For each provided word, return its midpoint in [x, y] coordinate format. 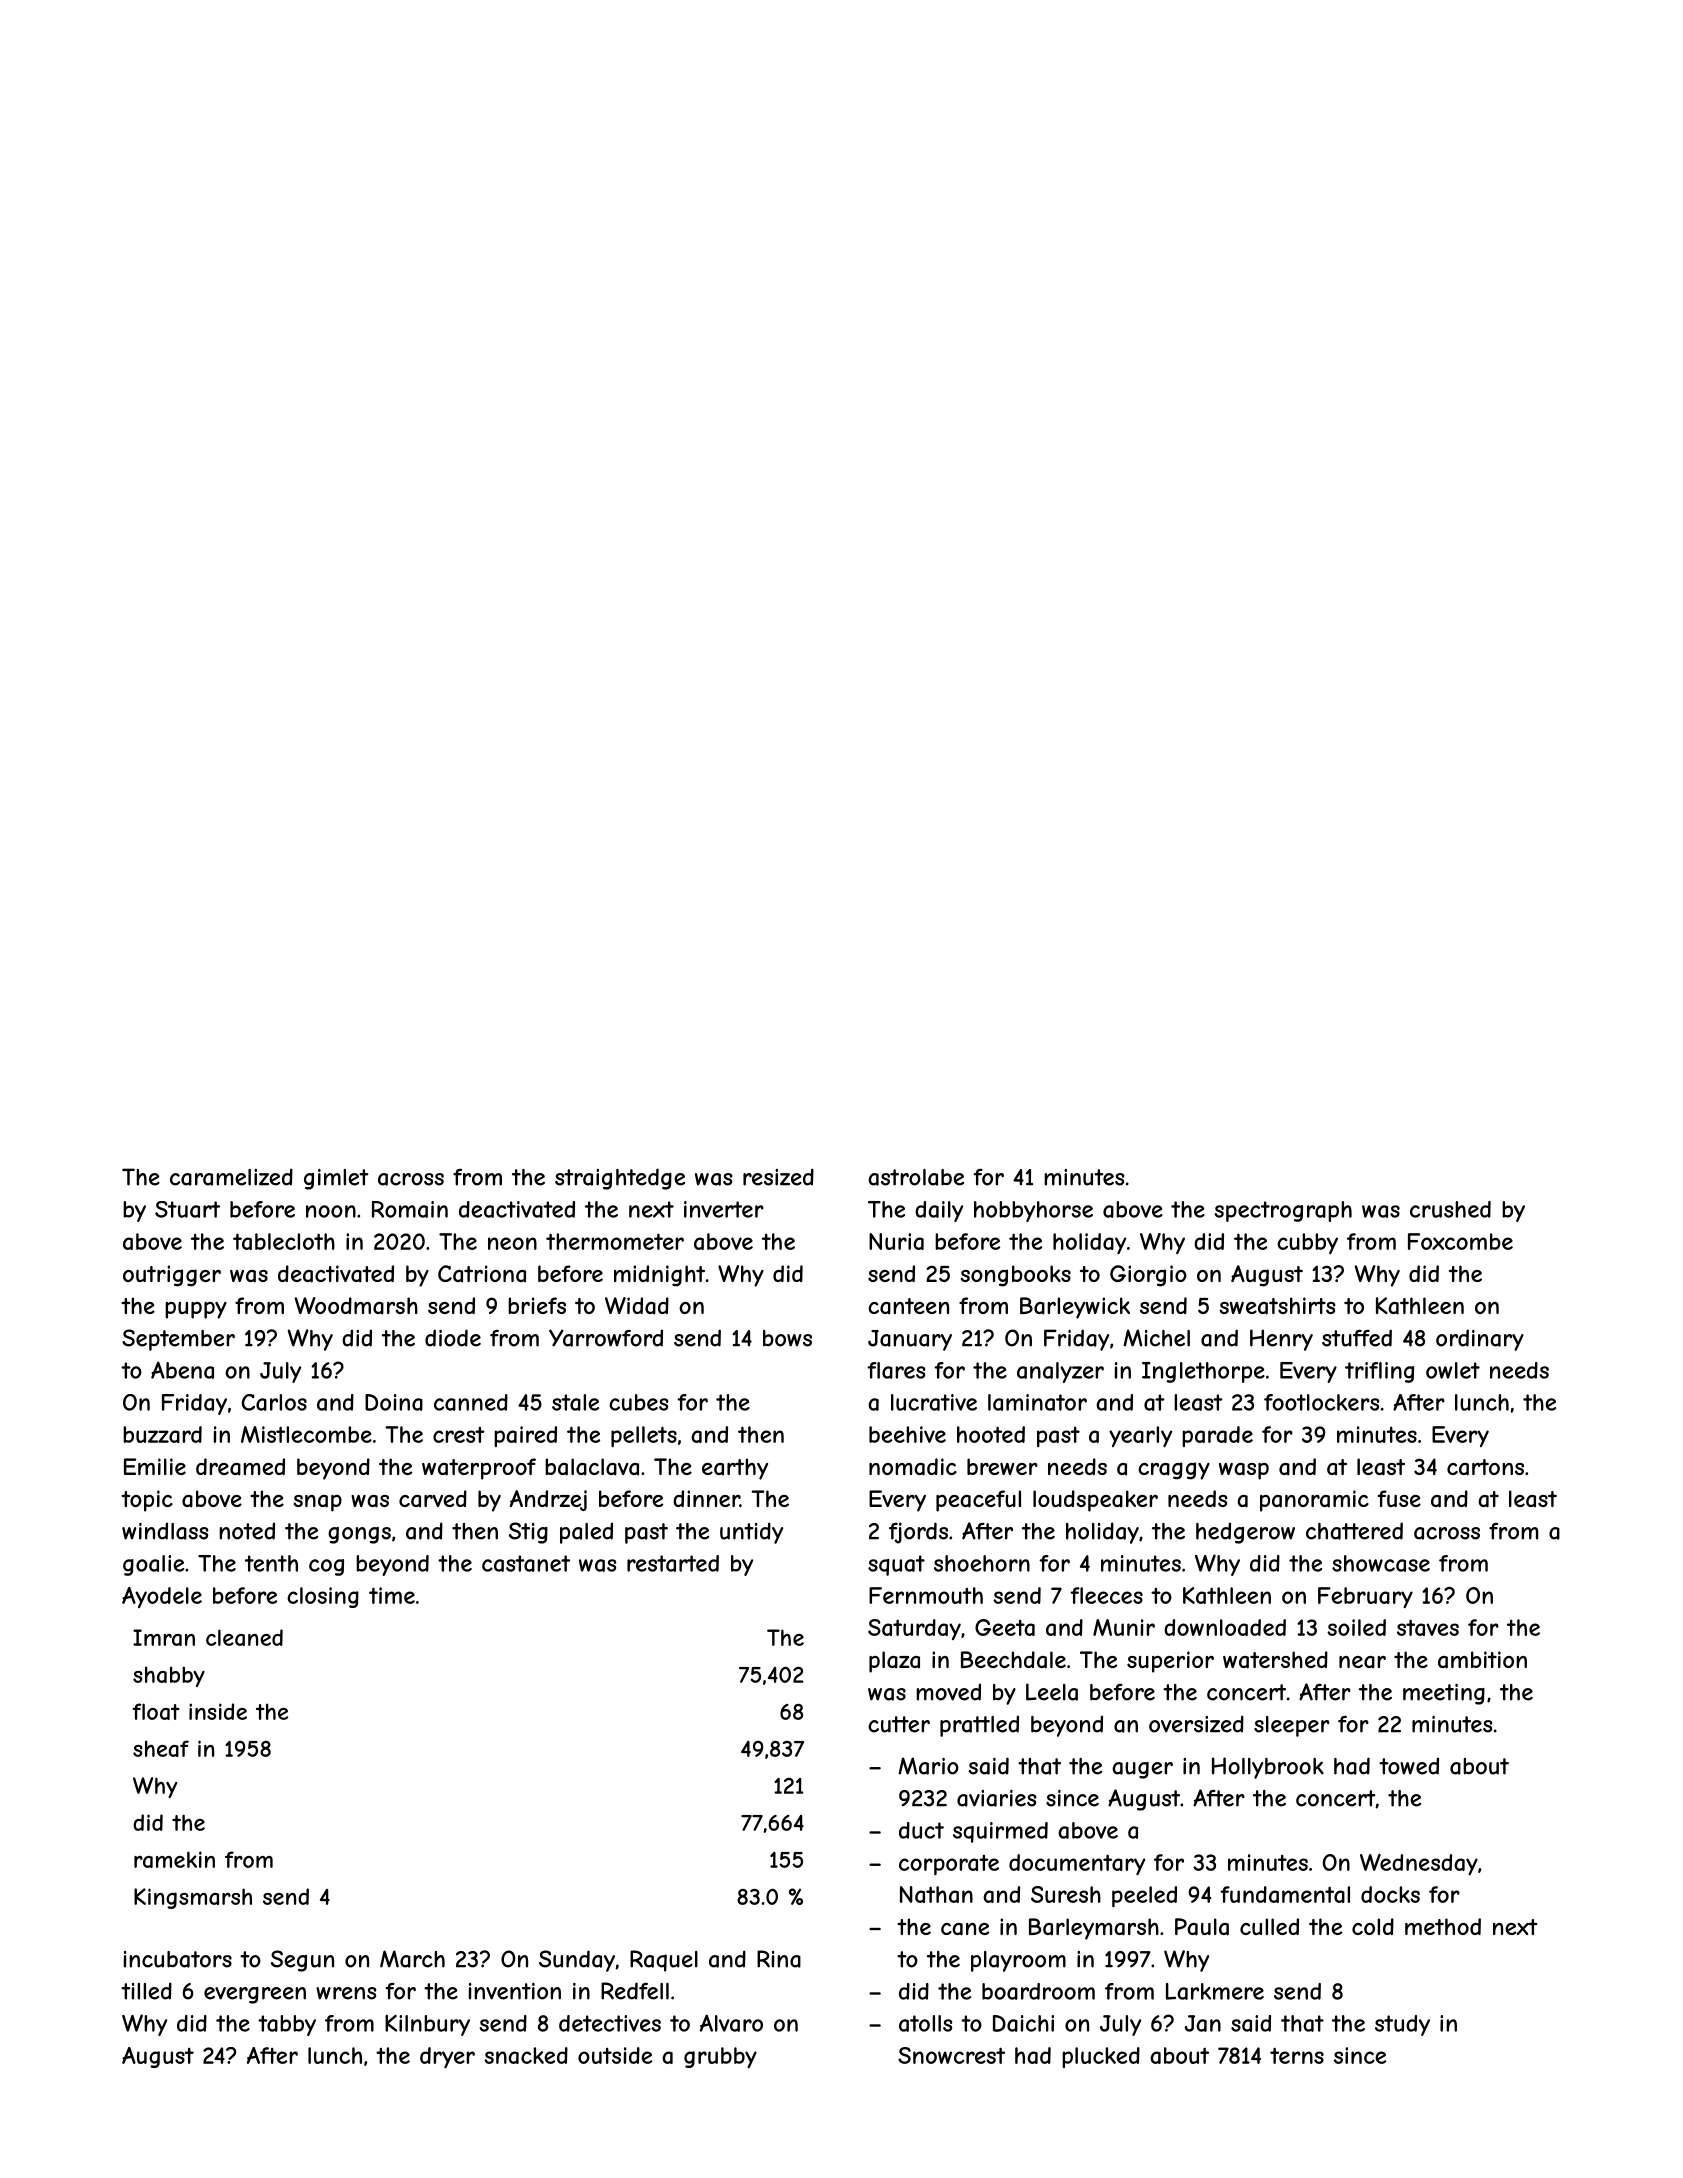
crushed [1450, 1209]
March [412, 1959]
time [392, 1595]
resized [778, 1177]
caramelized [231, 1177]
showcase [1381, 1563]
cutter [899, 1724]
